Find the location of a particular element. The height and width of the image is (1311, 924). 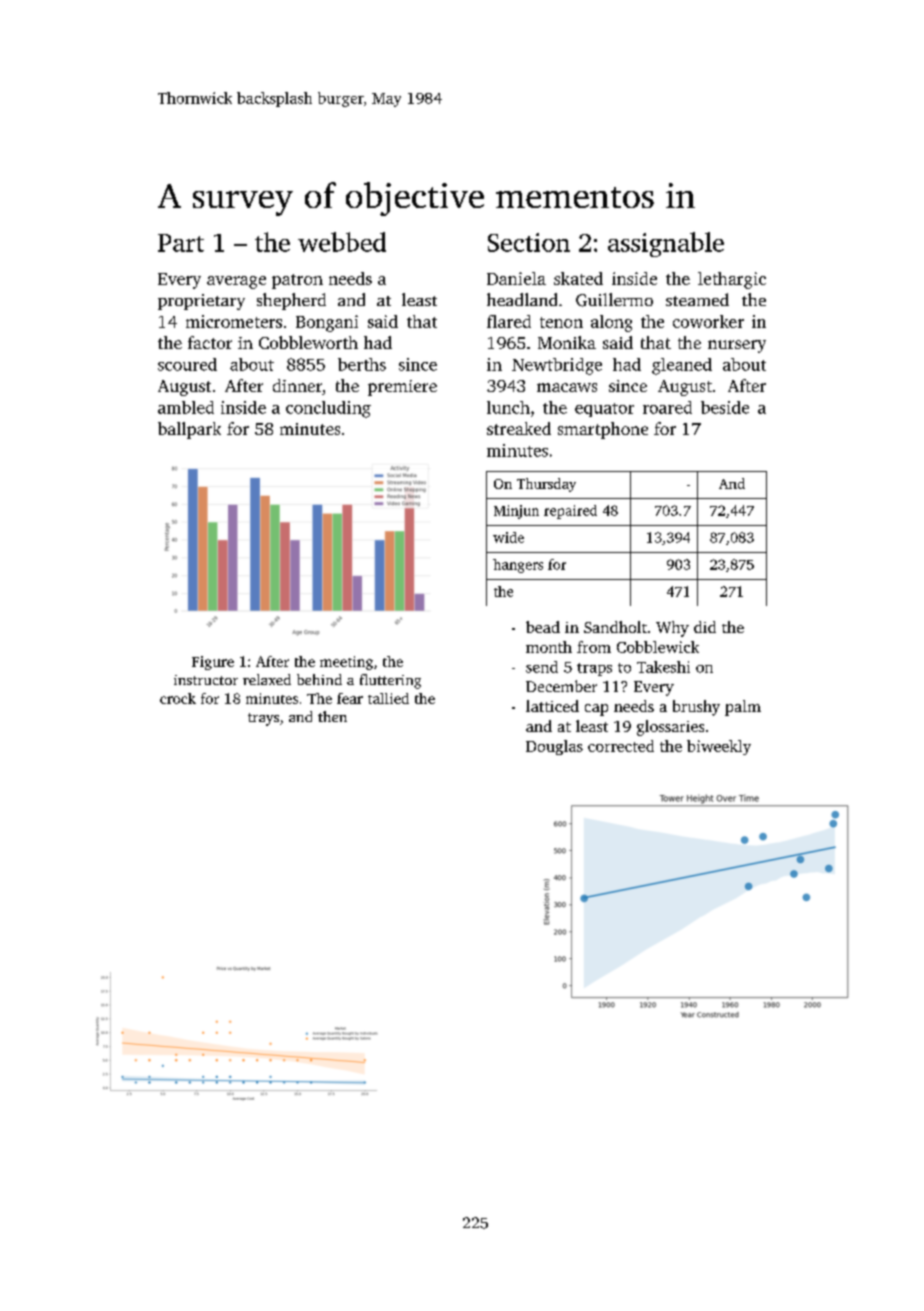

glossaries is located at coordinates (670, 728).
